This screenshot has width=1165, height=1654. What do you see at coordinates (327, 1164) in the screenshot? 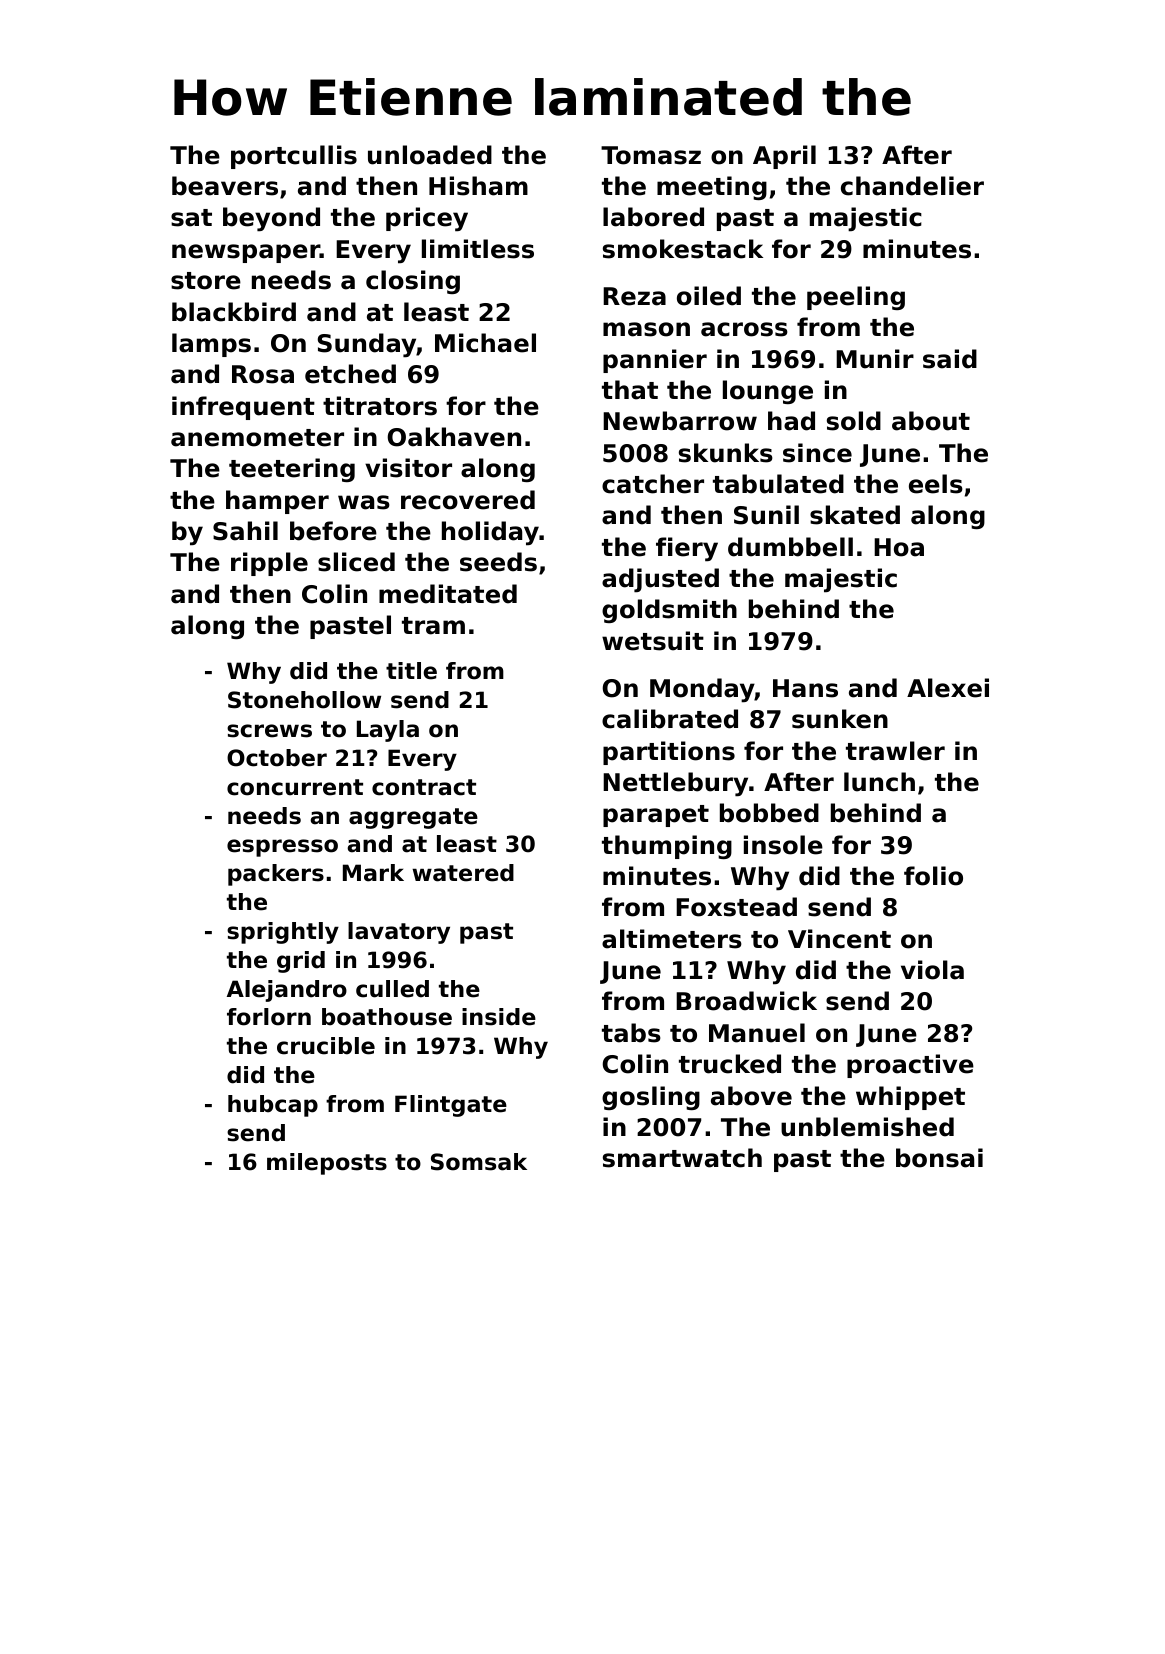
I see `mileposts` at bounding box center [327, 1164].
